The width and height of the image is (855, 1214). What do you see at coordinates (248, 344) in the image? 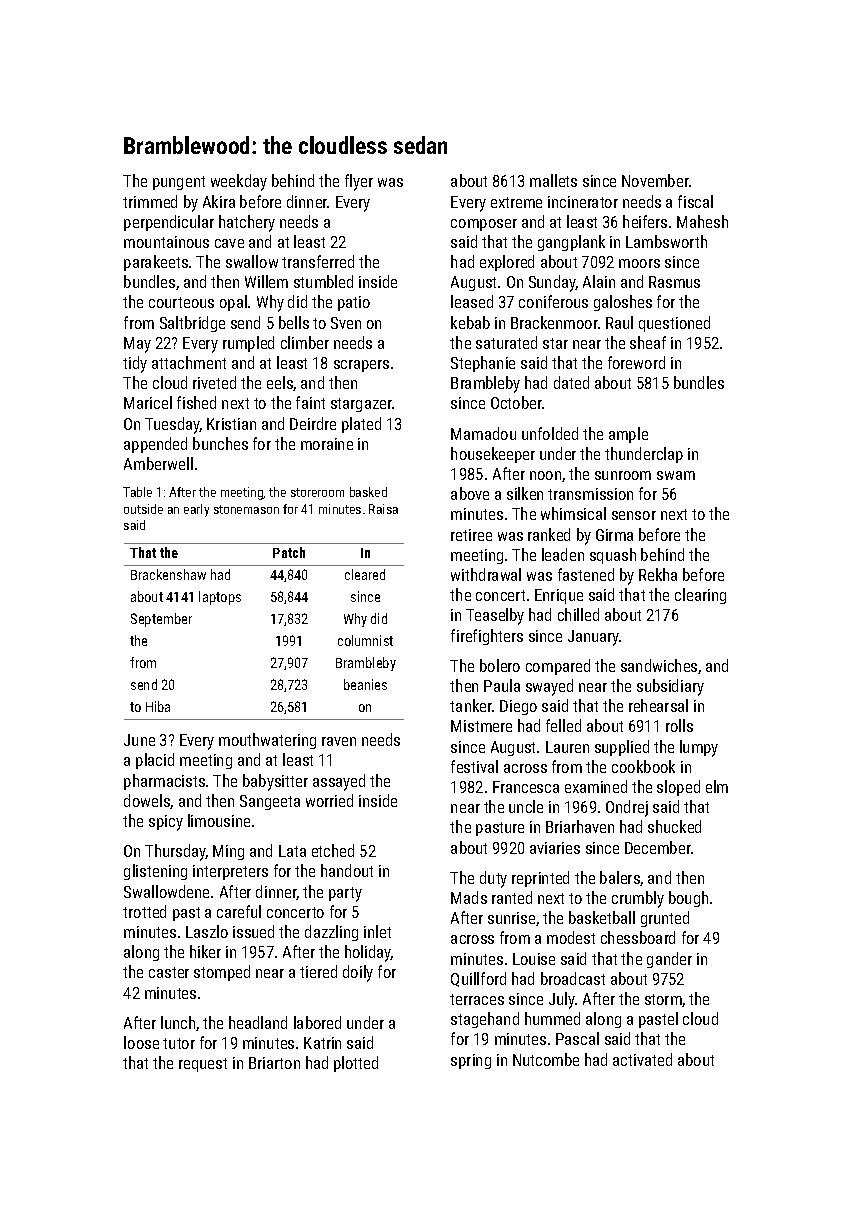
I see `rumpled` at bounding box center [248, 344].
